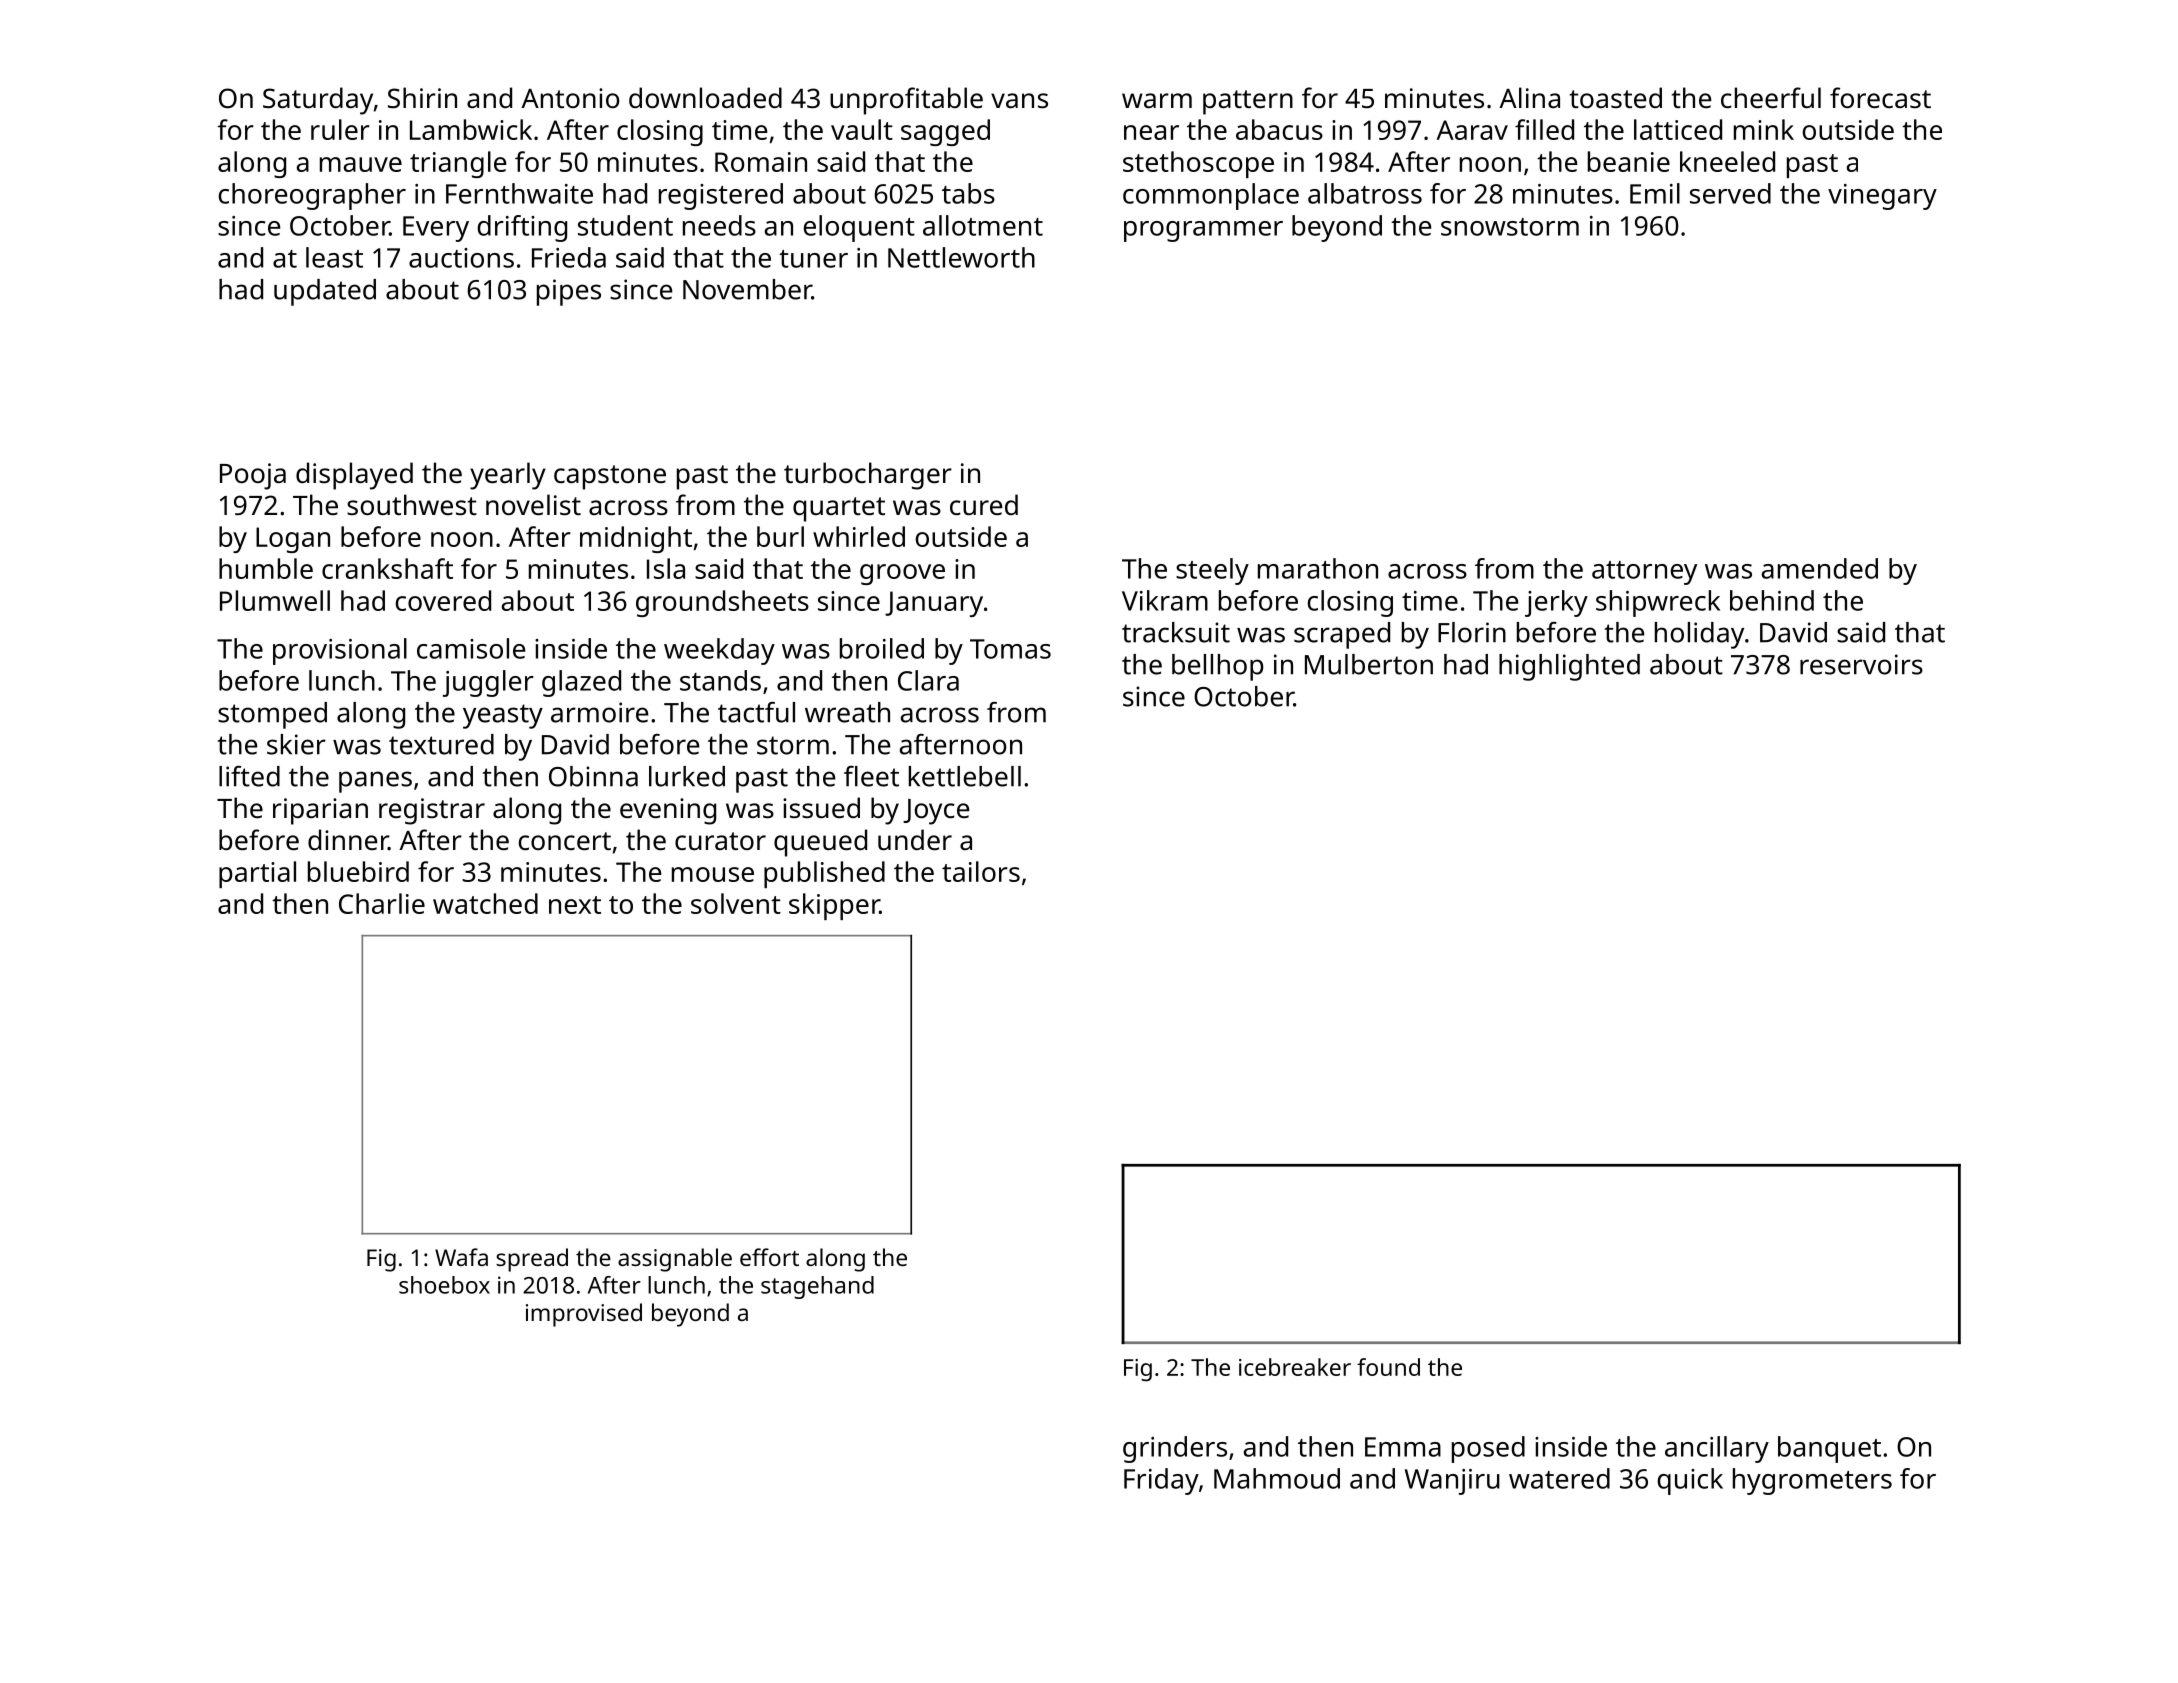 This page has height=1683, width=2178. I want to click on skipper, so click(834, 906).
